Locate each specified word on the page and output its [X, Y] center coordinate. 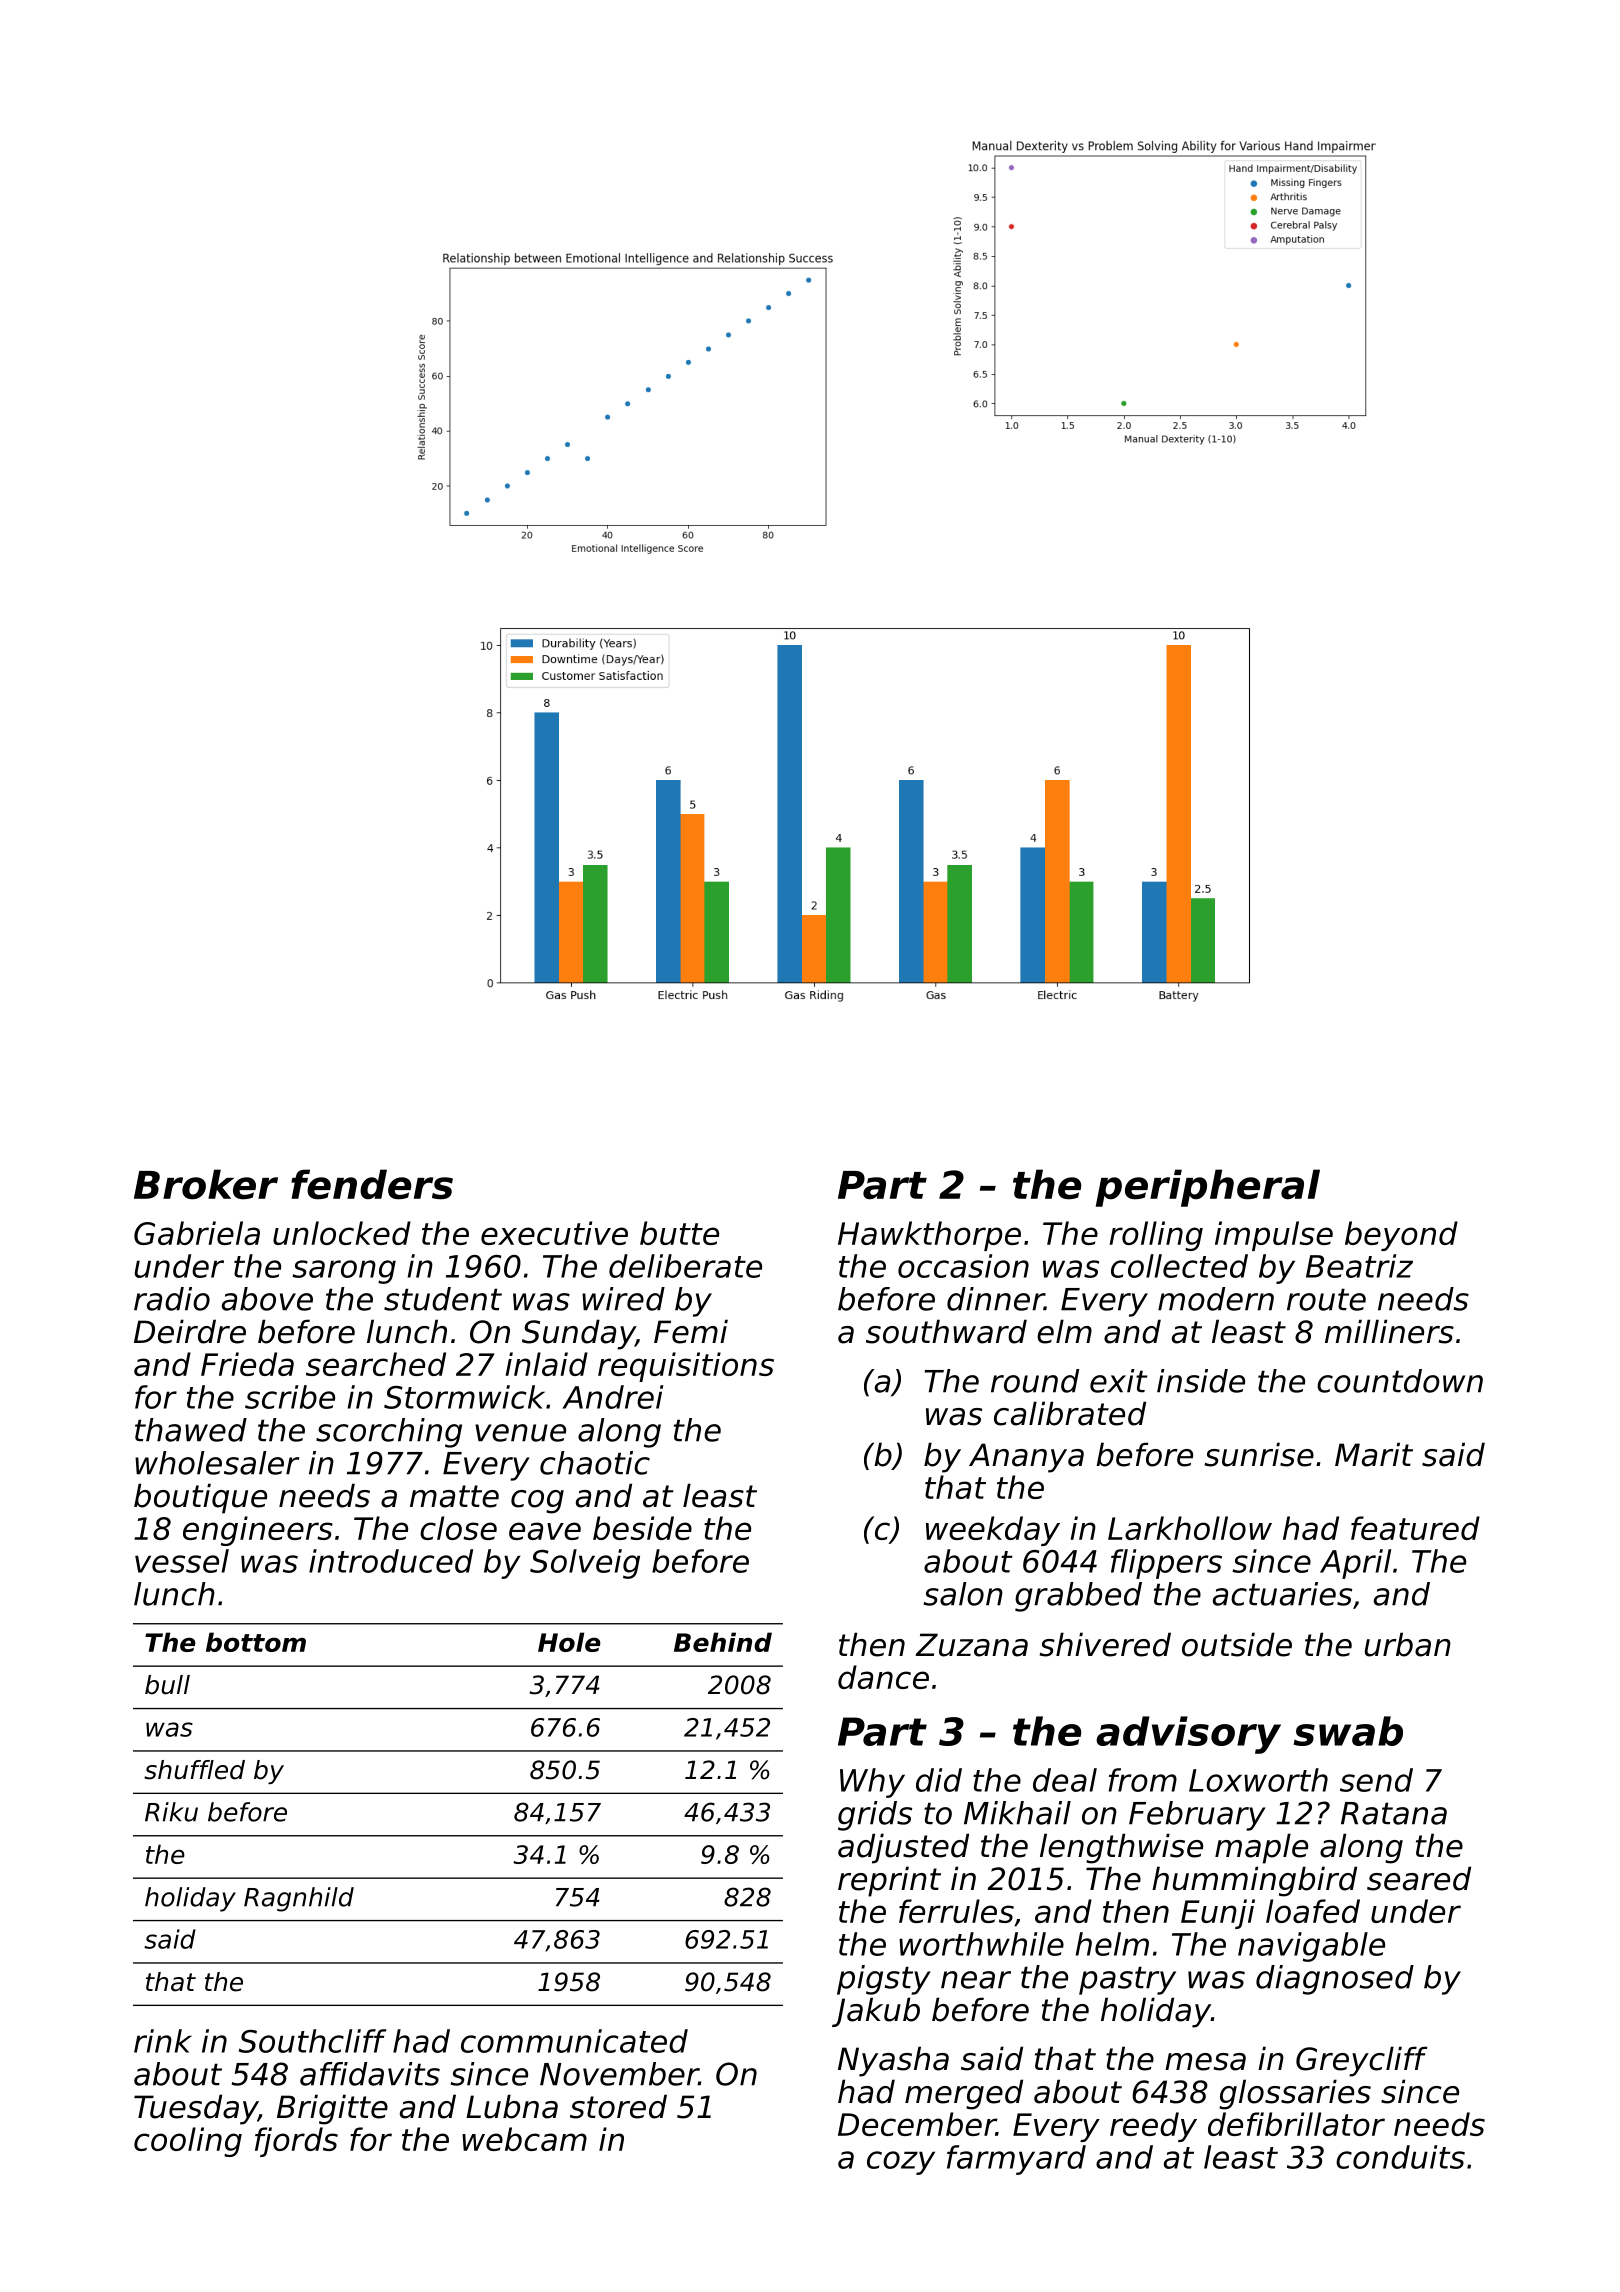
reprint [889, 1881]
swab [1348, 1731]
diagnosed [1335, 1980]
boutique [200, 1498]
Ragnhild [299, 1899]
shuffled [194, 1770]
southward [946, 1331]
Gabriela [197, 1233]
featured [1415, 1528]
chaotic [595, 1463]
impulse [1274, 1236]
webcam [524, 2139]
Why [872, 1783]
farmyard [1016, 2160]
